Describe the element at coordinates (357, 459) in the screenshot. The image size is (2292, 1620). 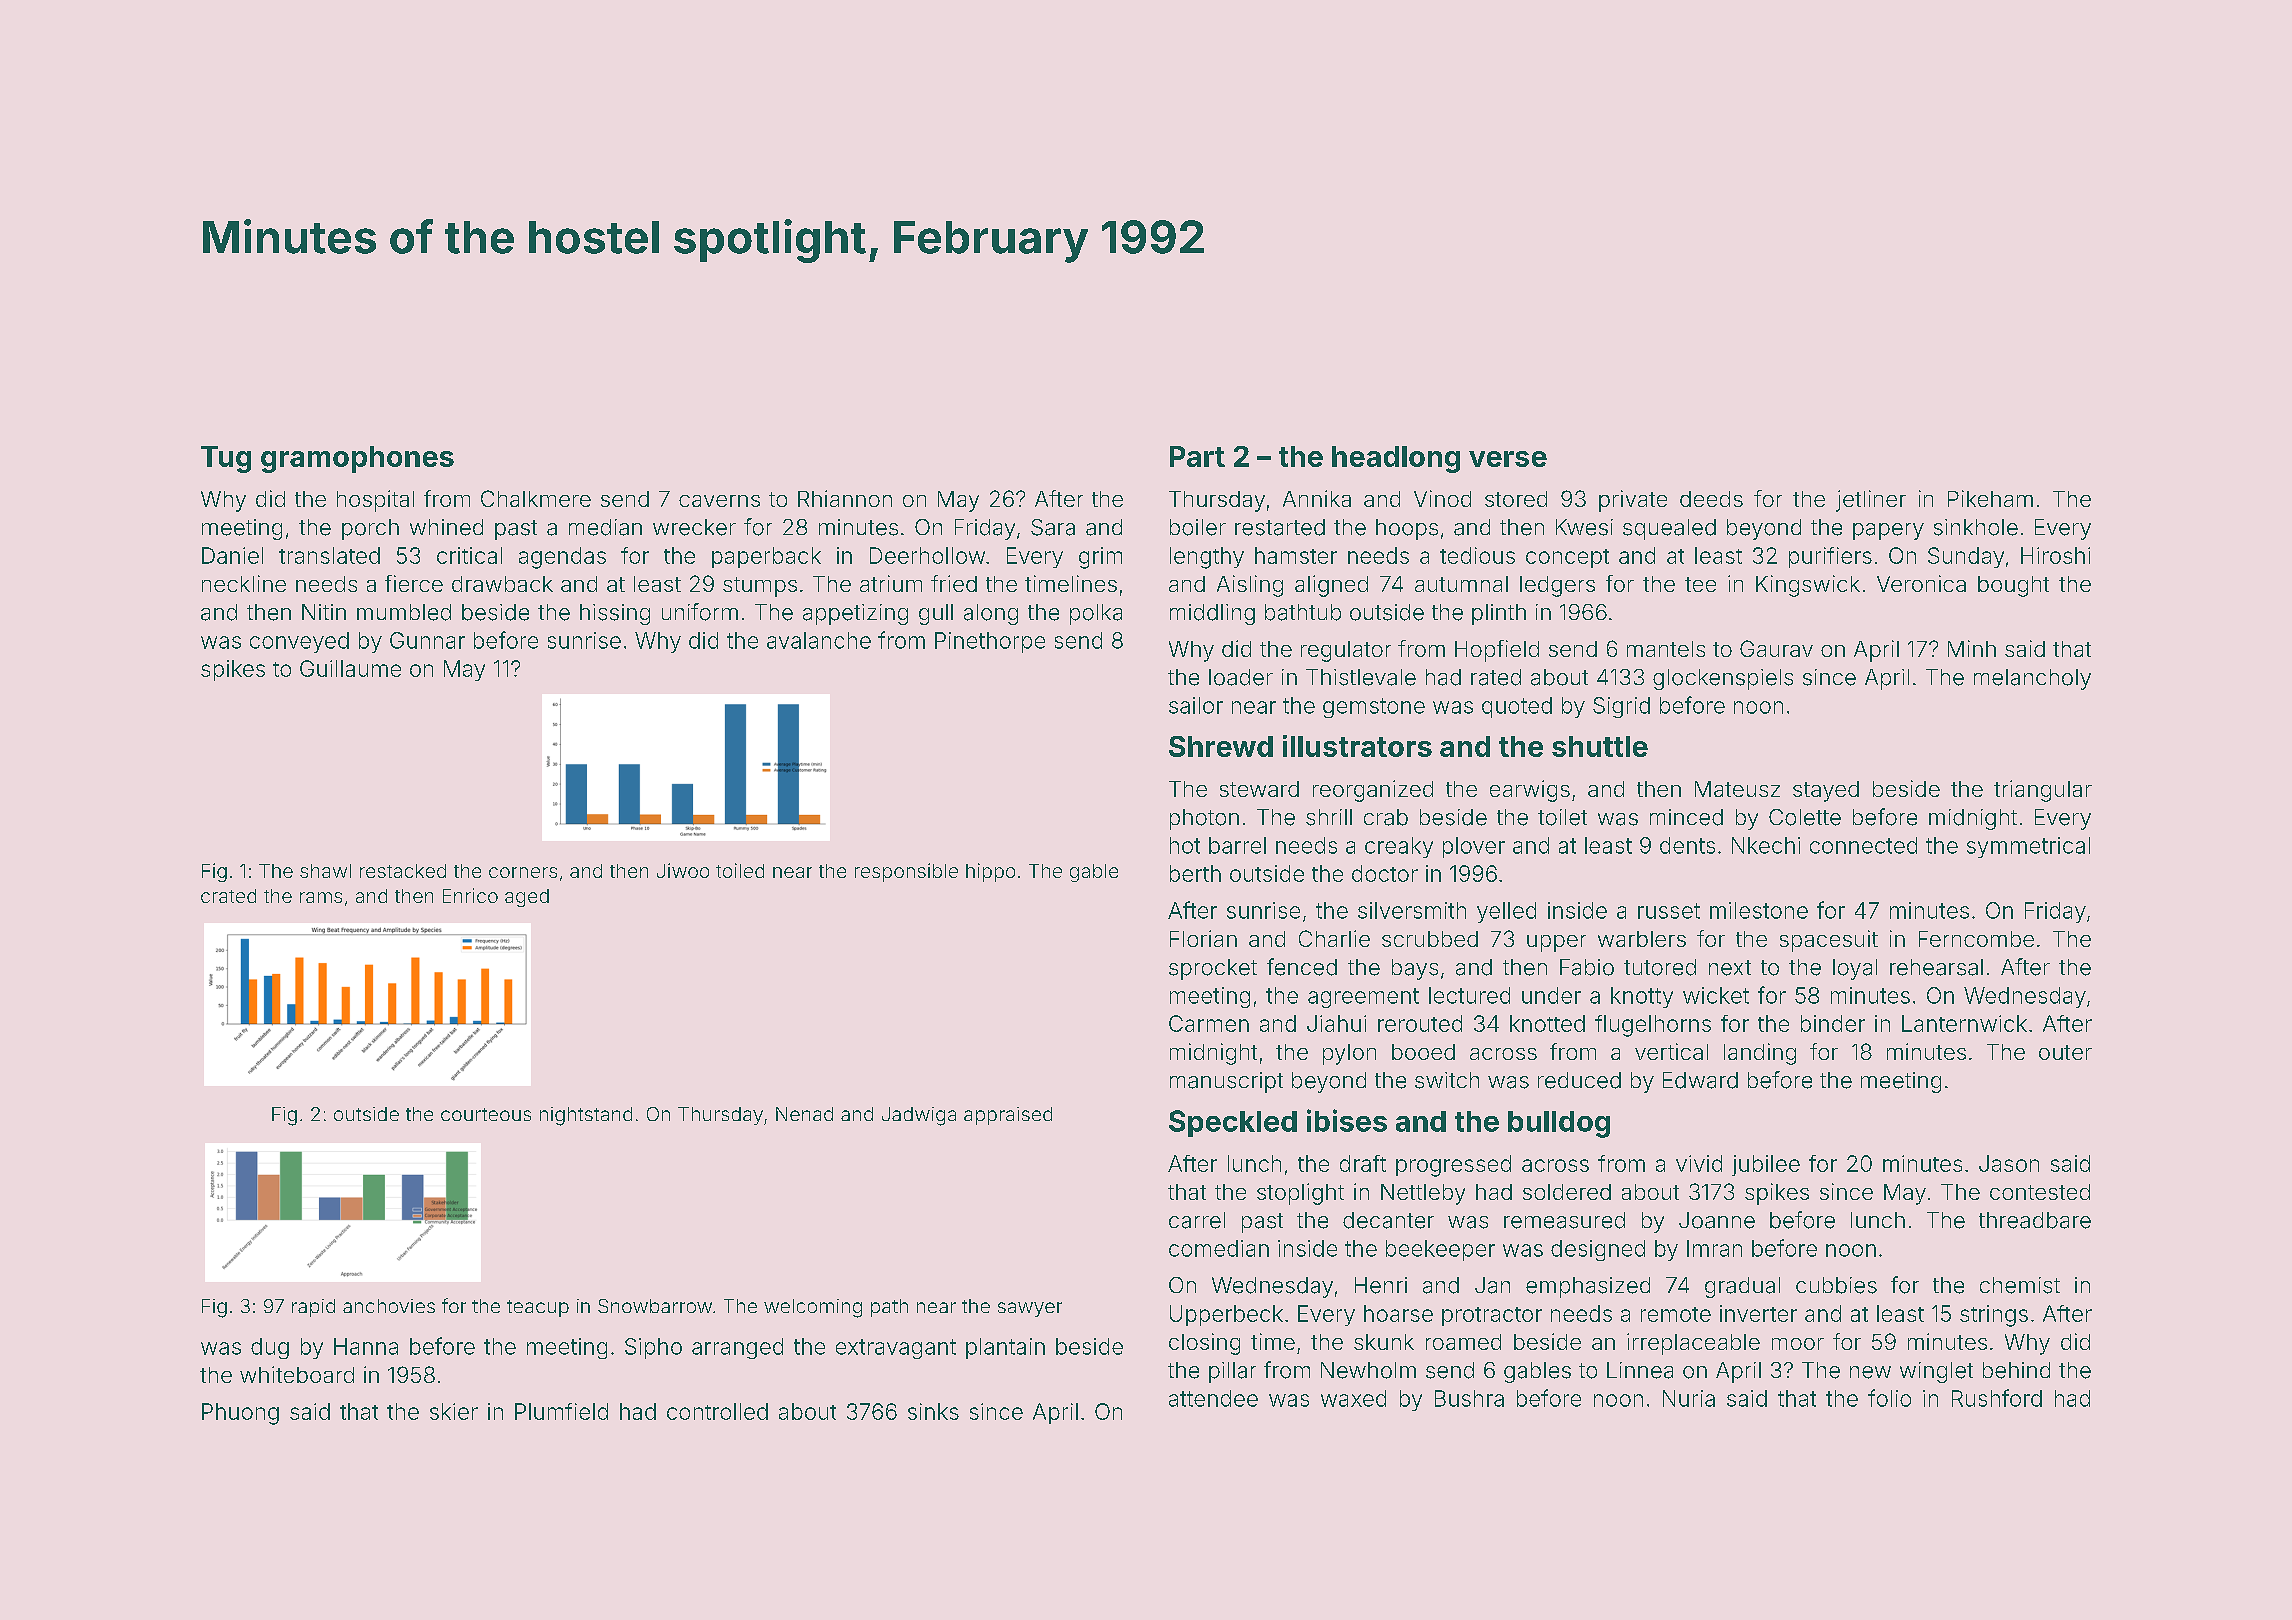
I see `gramophones` at that location.
